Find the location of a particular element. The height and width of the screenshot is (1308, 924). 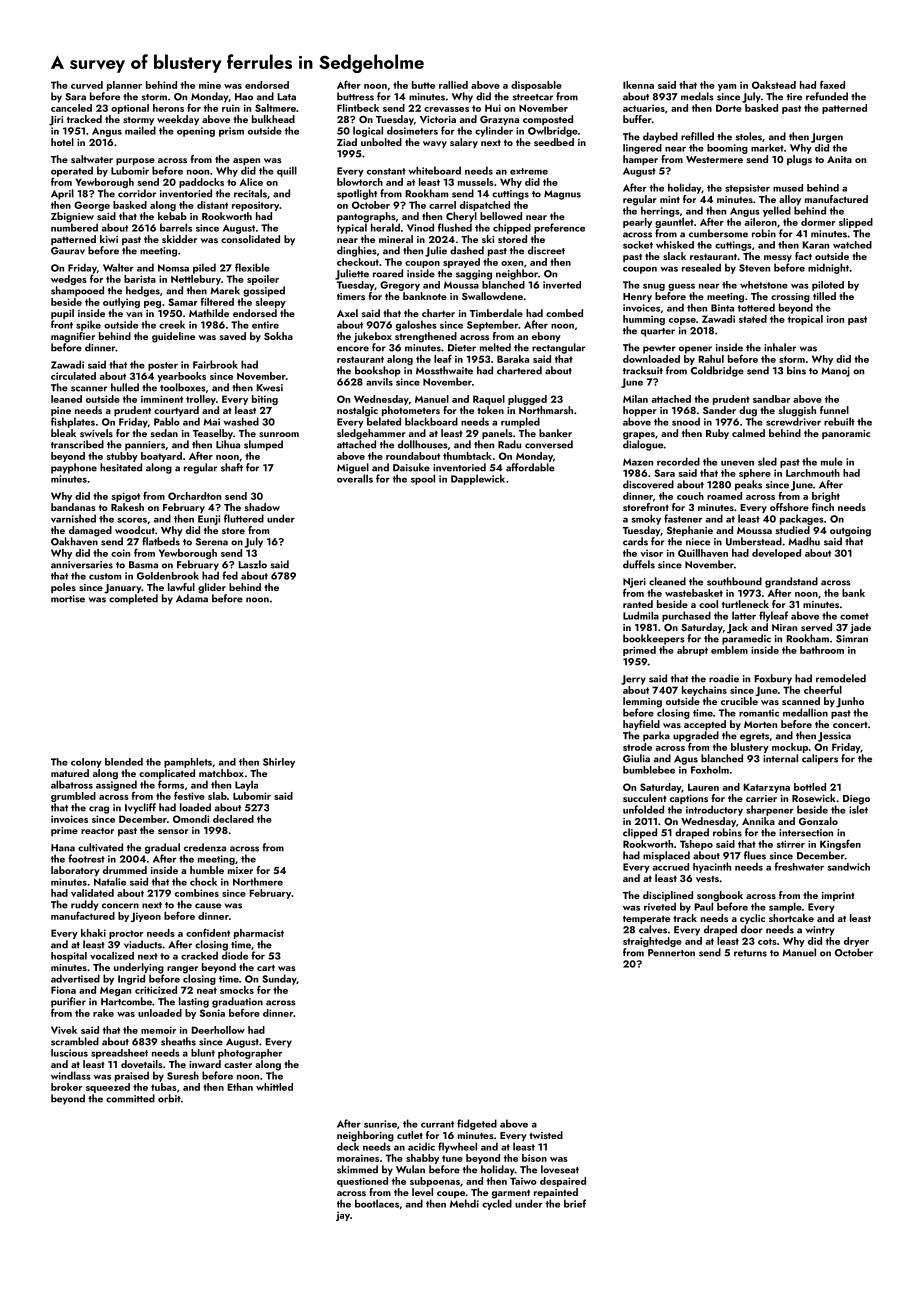

Westermere is located at coordinates (714, 159).
